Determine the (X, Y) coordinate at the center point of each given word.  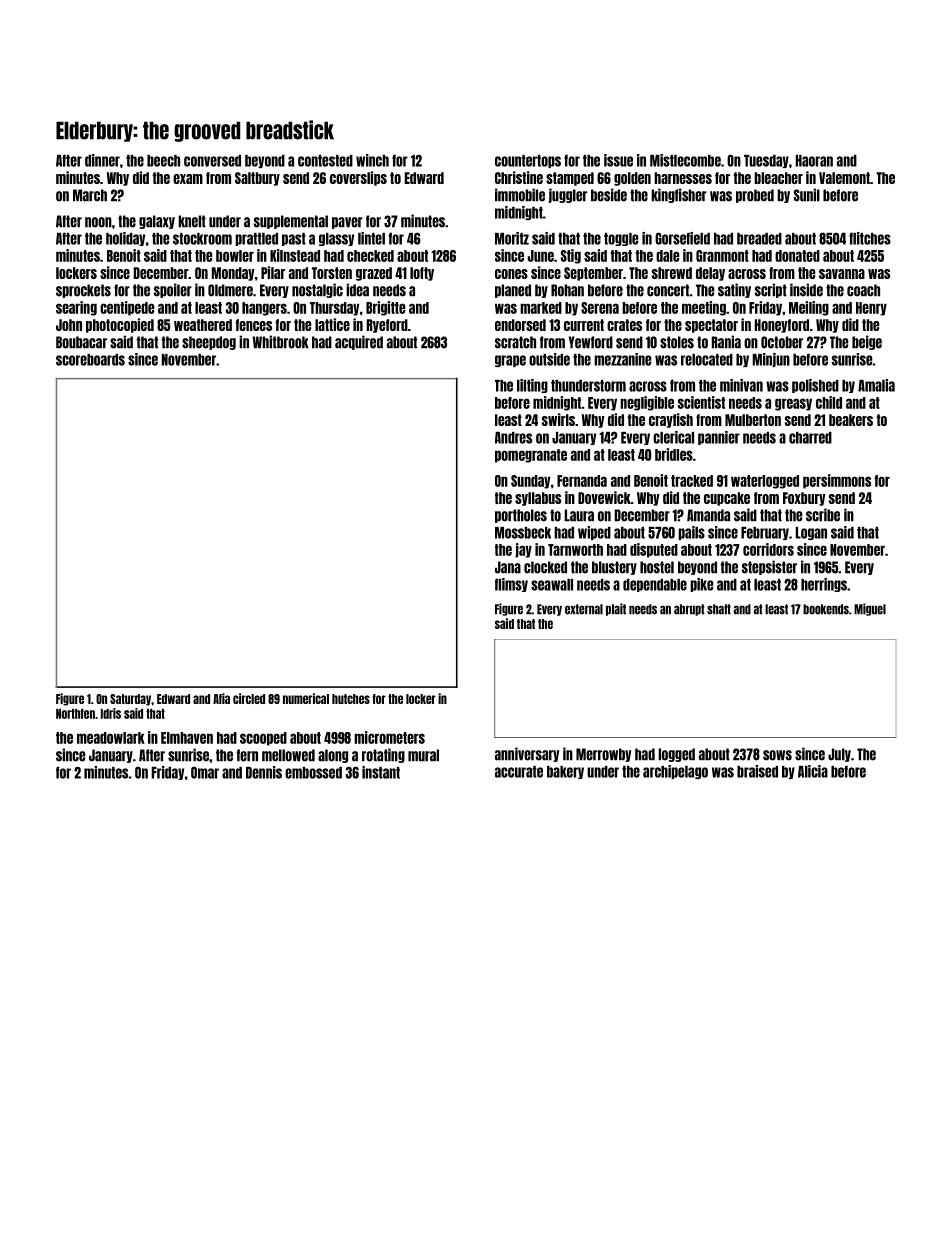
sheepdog (209, 343)
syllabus (538, 499)
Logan (811, 533)
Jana (508, 567)
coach (863, 290)
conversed (212, 161)
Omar (205, 773)
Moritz (512, 238)
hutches (351, 699)
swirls (558, 419)
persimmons (837, 481)
